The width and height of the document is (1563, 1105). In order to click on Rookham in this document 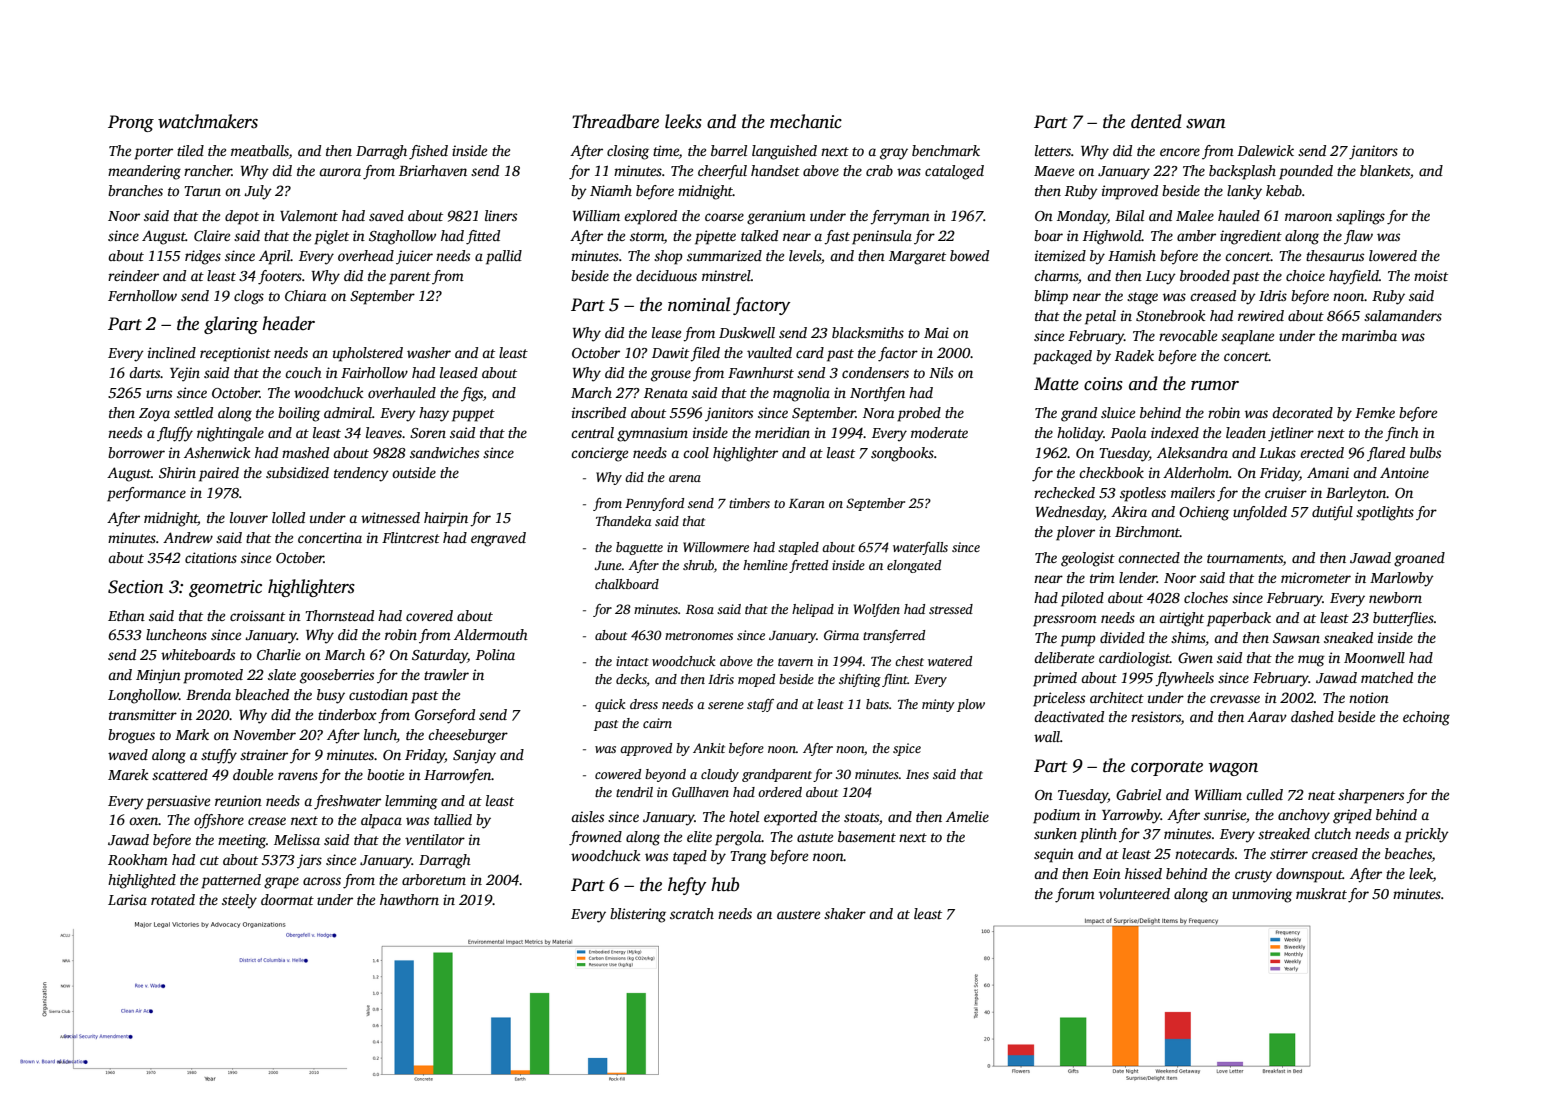, I will do `click(138, 859)`.
